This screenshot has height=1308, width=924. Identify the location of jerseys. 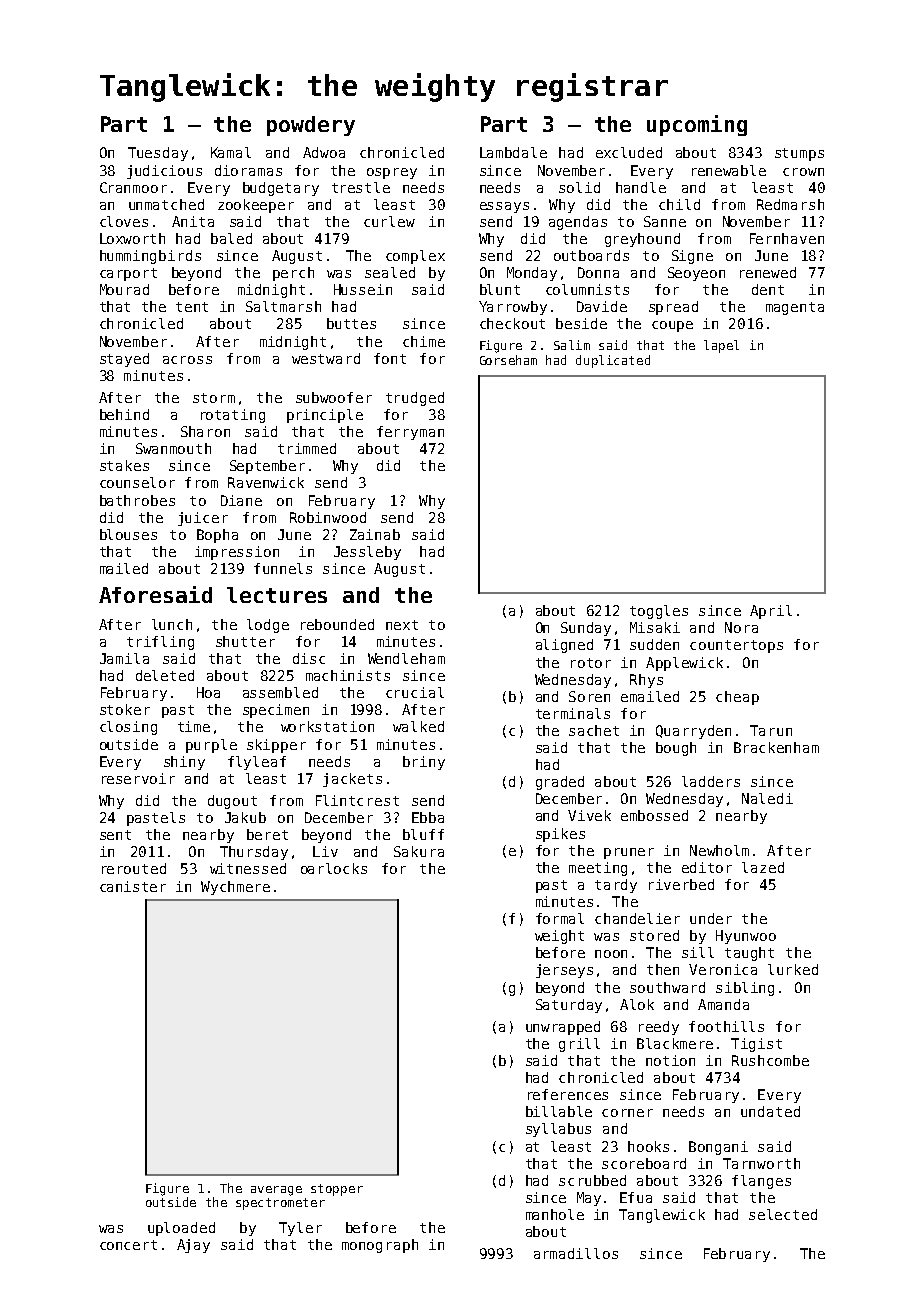
(564, 971).
